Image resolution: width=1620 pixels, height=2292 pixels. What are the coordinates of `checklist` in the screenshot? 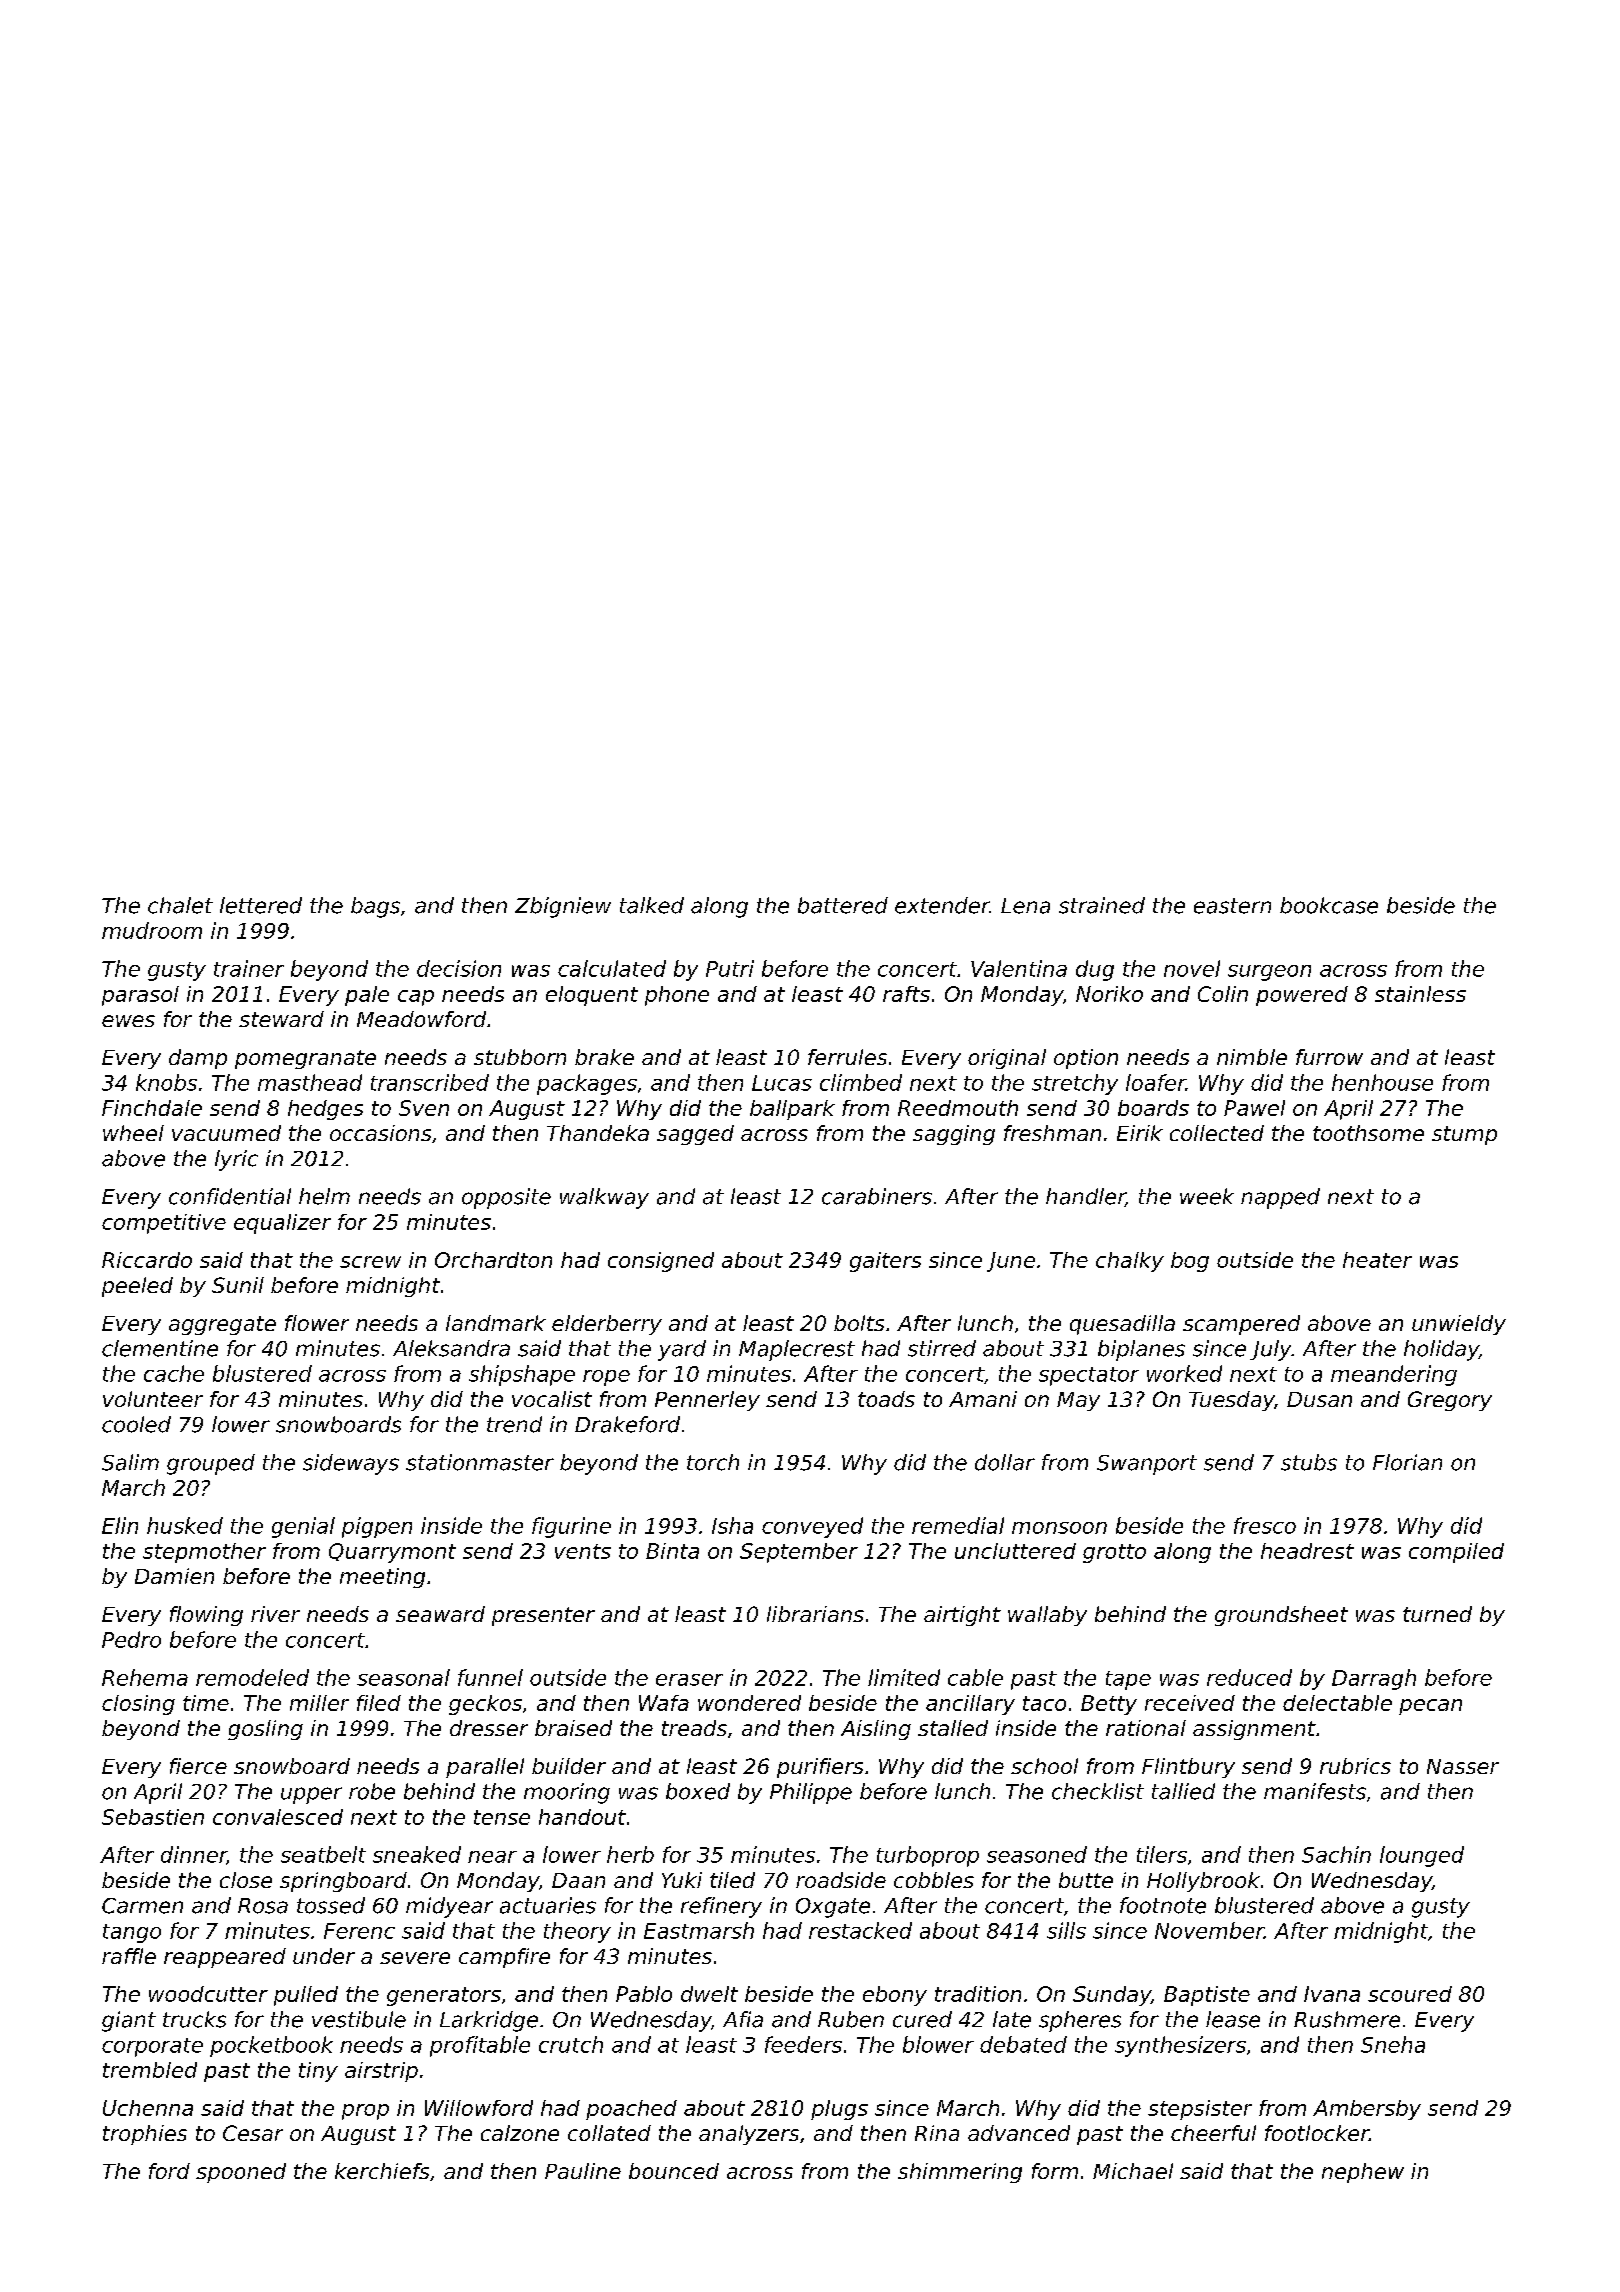 It's located at (1098, 1791).
